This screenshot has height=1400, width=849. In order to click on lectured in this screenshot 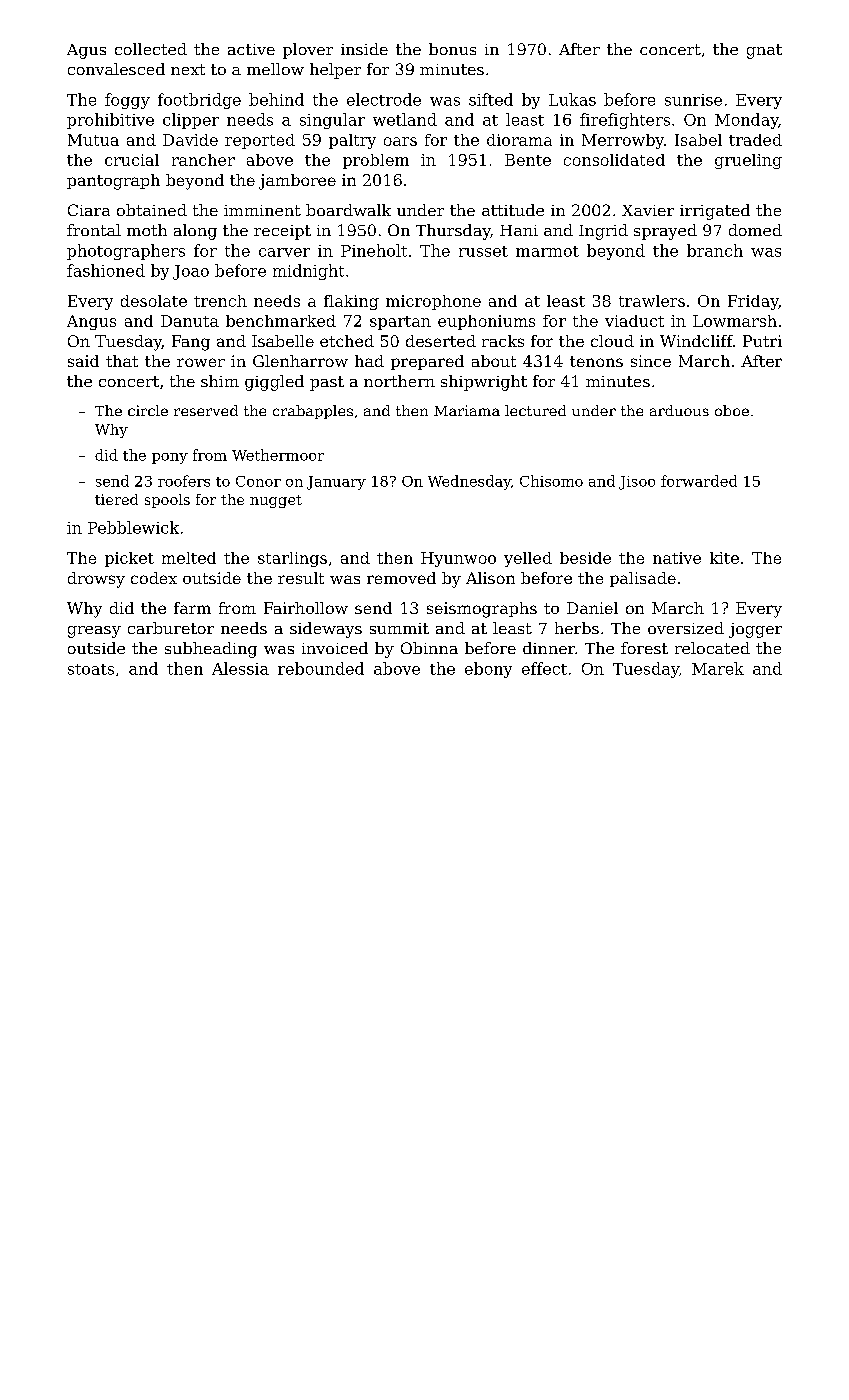, I will do `click(535, 410)`.
